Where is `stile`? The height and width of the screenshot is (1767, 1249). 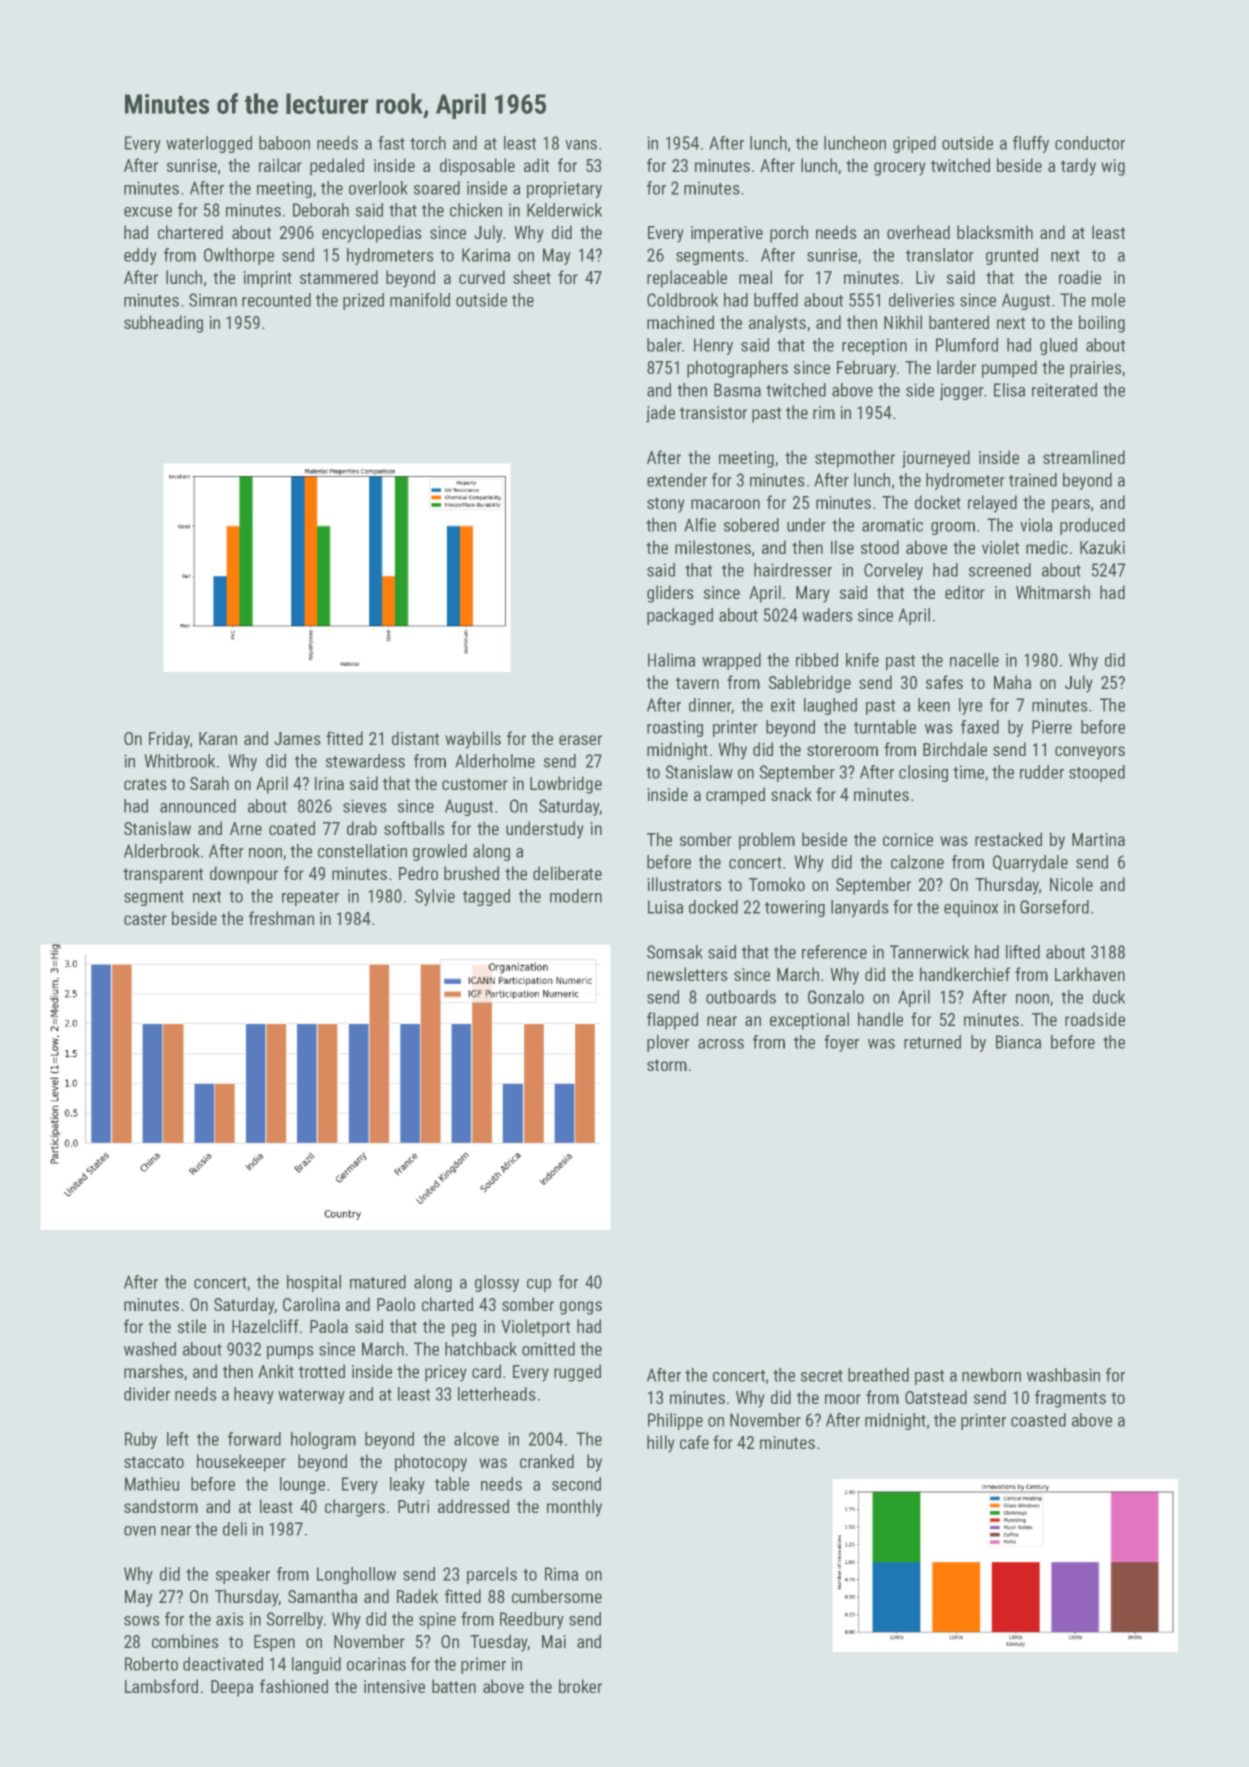
stile is located at coordinates (192, 1326).
